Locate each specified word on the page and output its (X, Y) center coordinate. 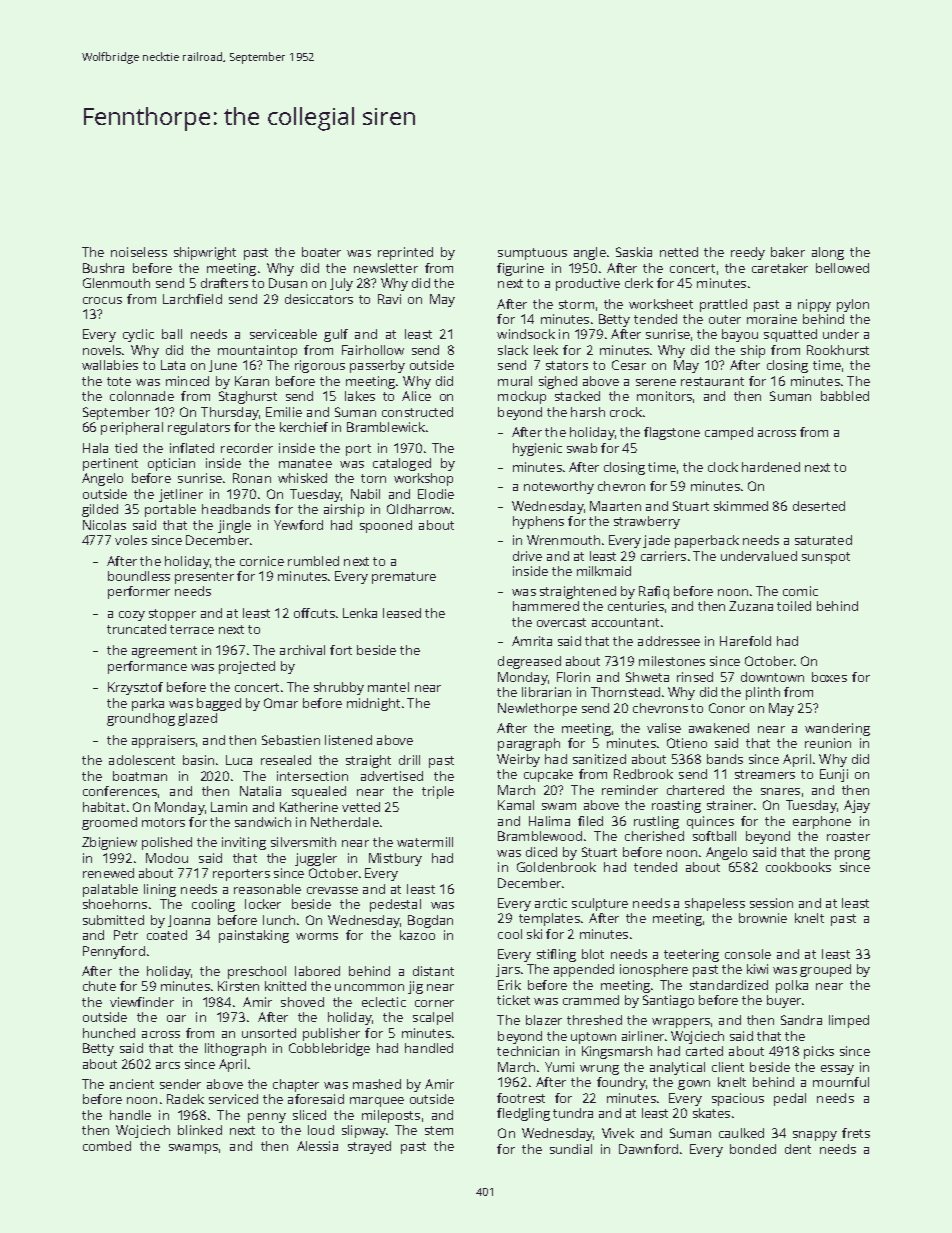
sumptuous (532, 254)
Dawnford (648, 1149)
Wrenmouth (563, 540)
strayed (369, 1147)
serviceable (283, 334)
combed (107, 1146)
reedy (748, 253)
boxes (829, 677)
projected (247, 667)
